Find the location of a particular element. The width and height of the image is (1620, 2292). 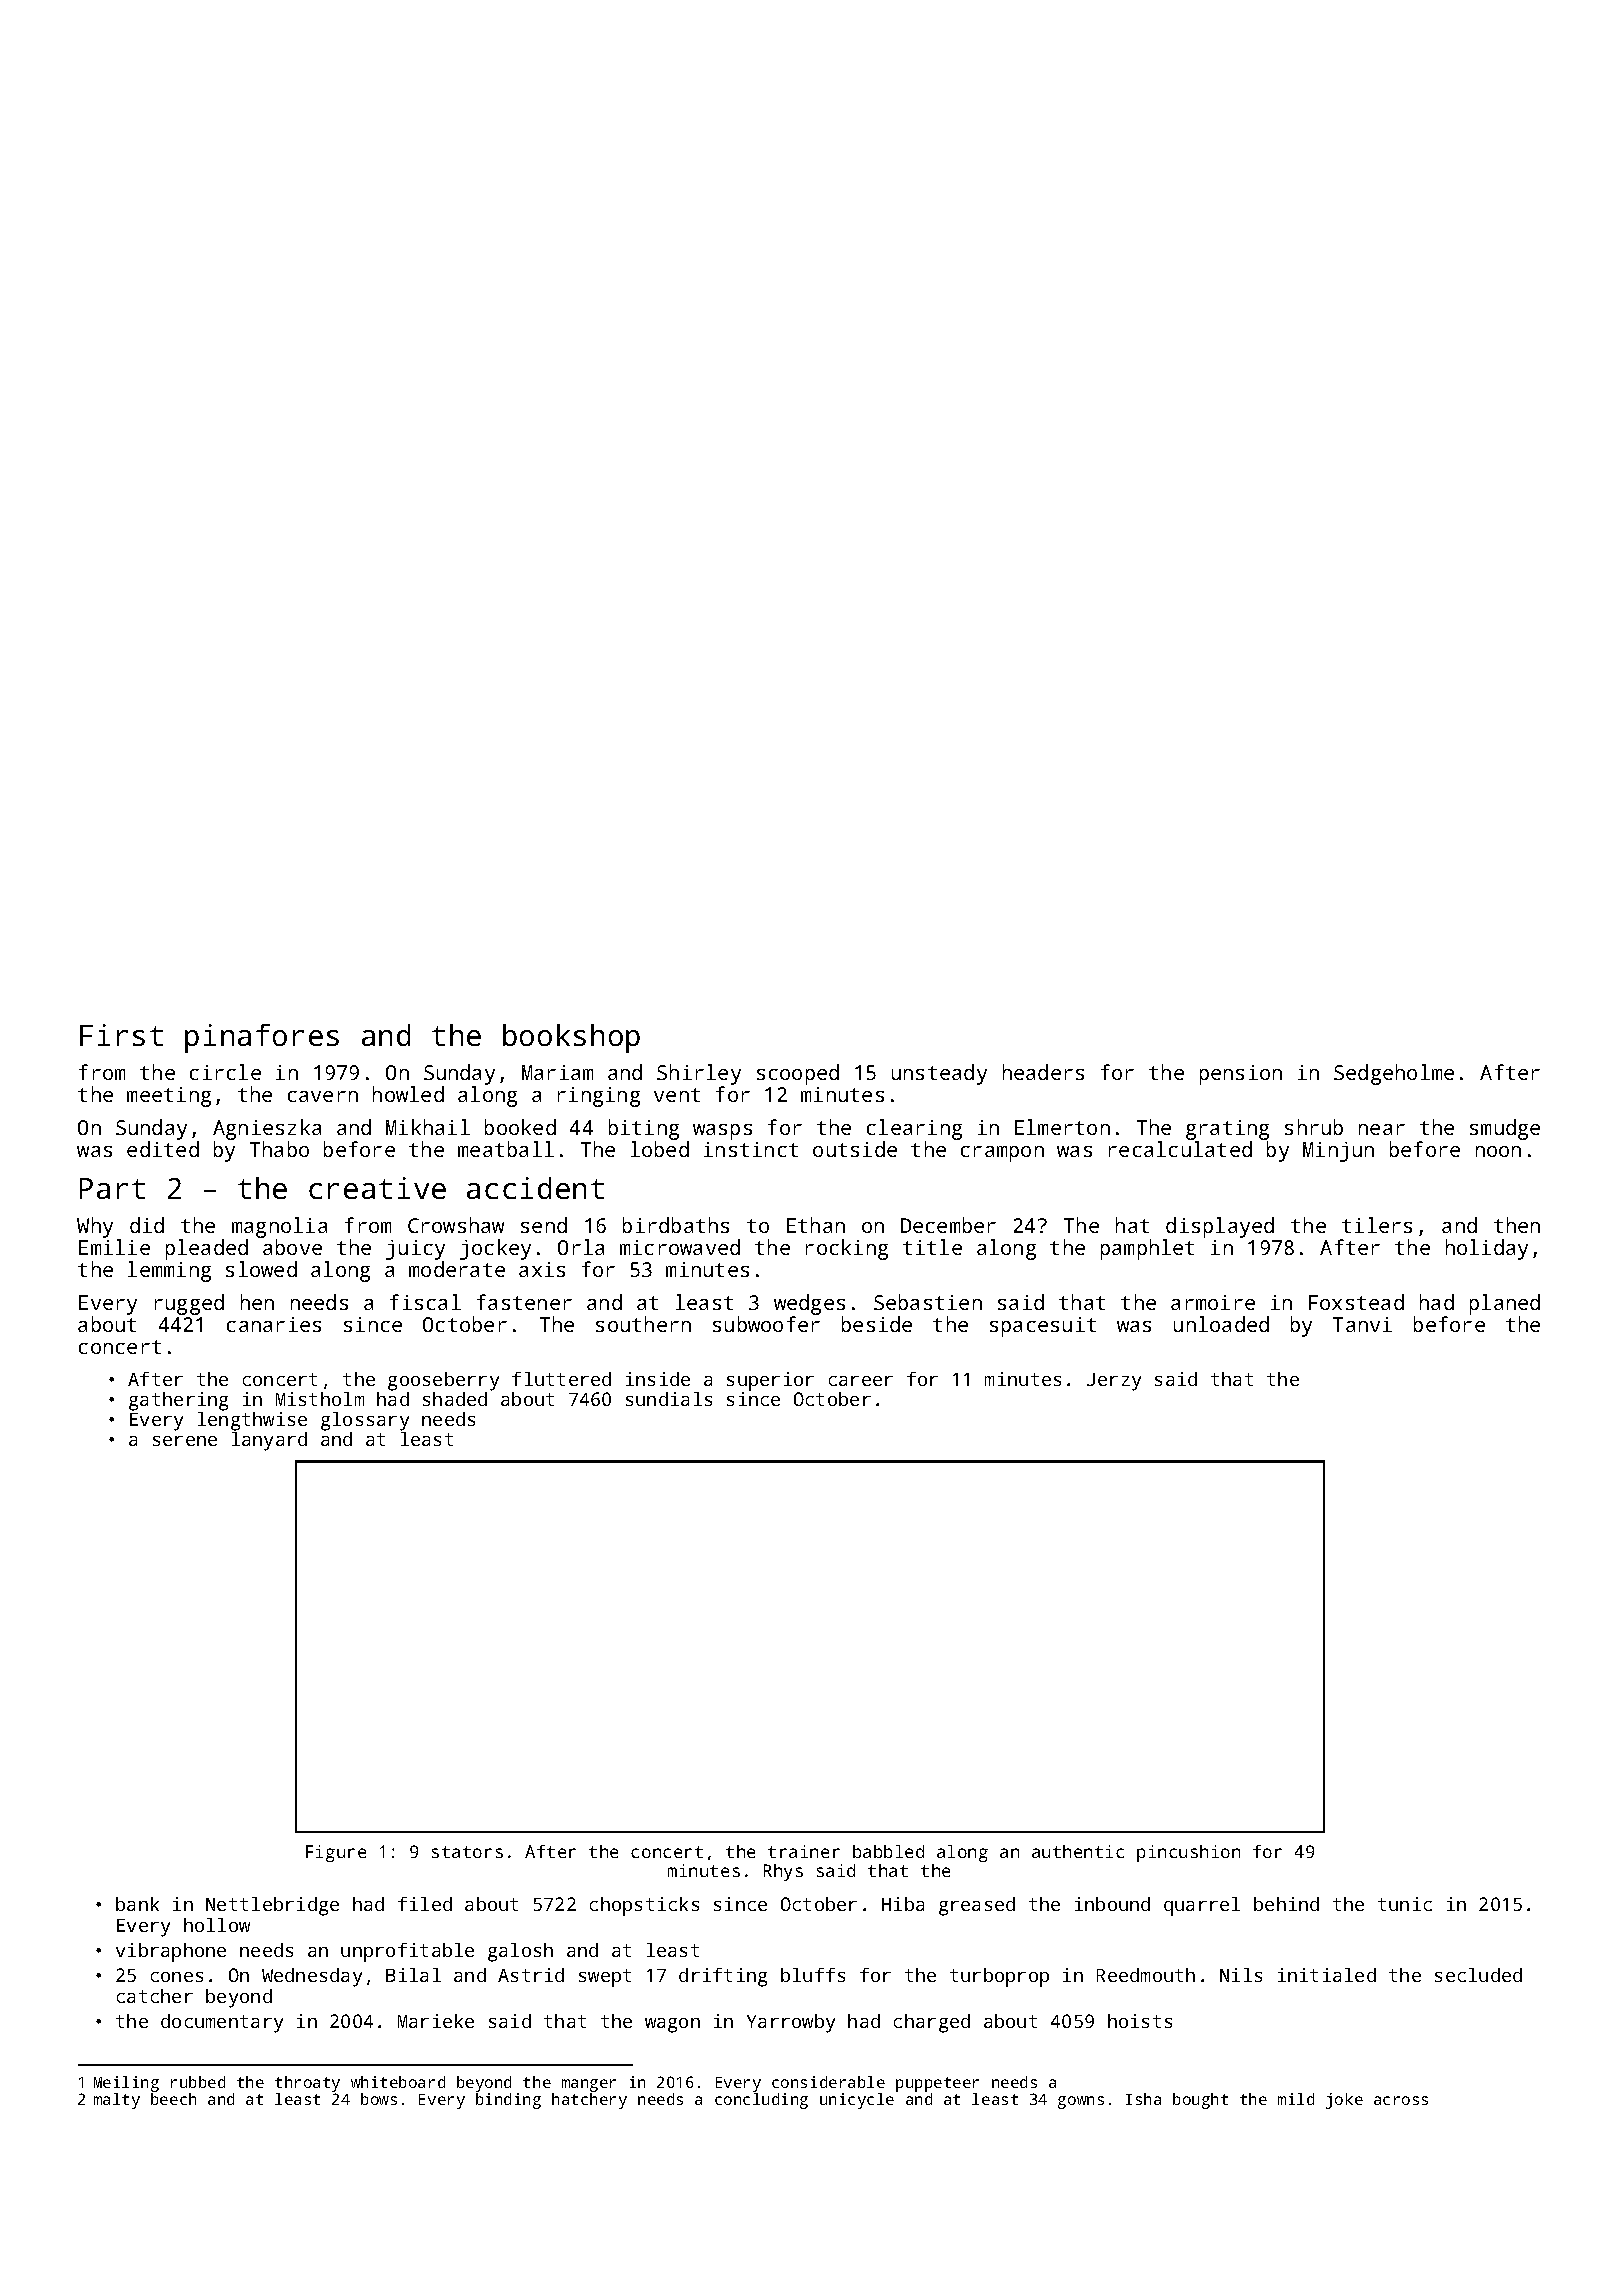

babbled is located at coordinates (888, 1851).
